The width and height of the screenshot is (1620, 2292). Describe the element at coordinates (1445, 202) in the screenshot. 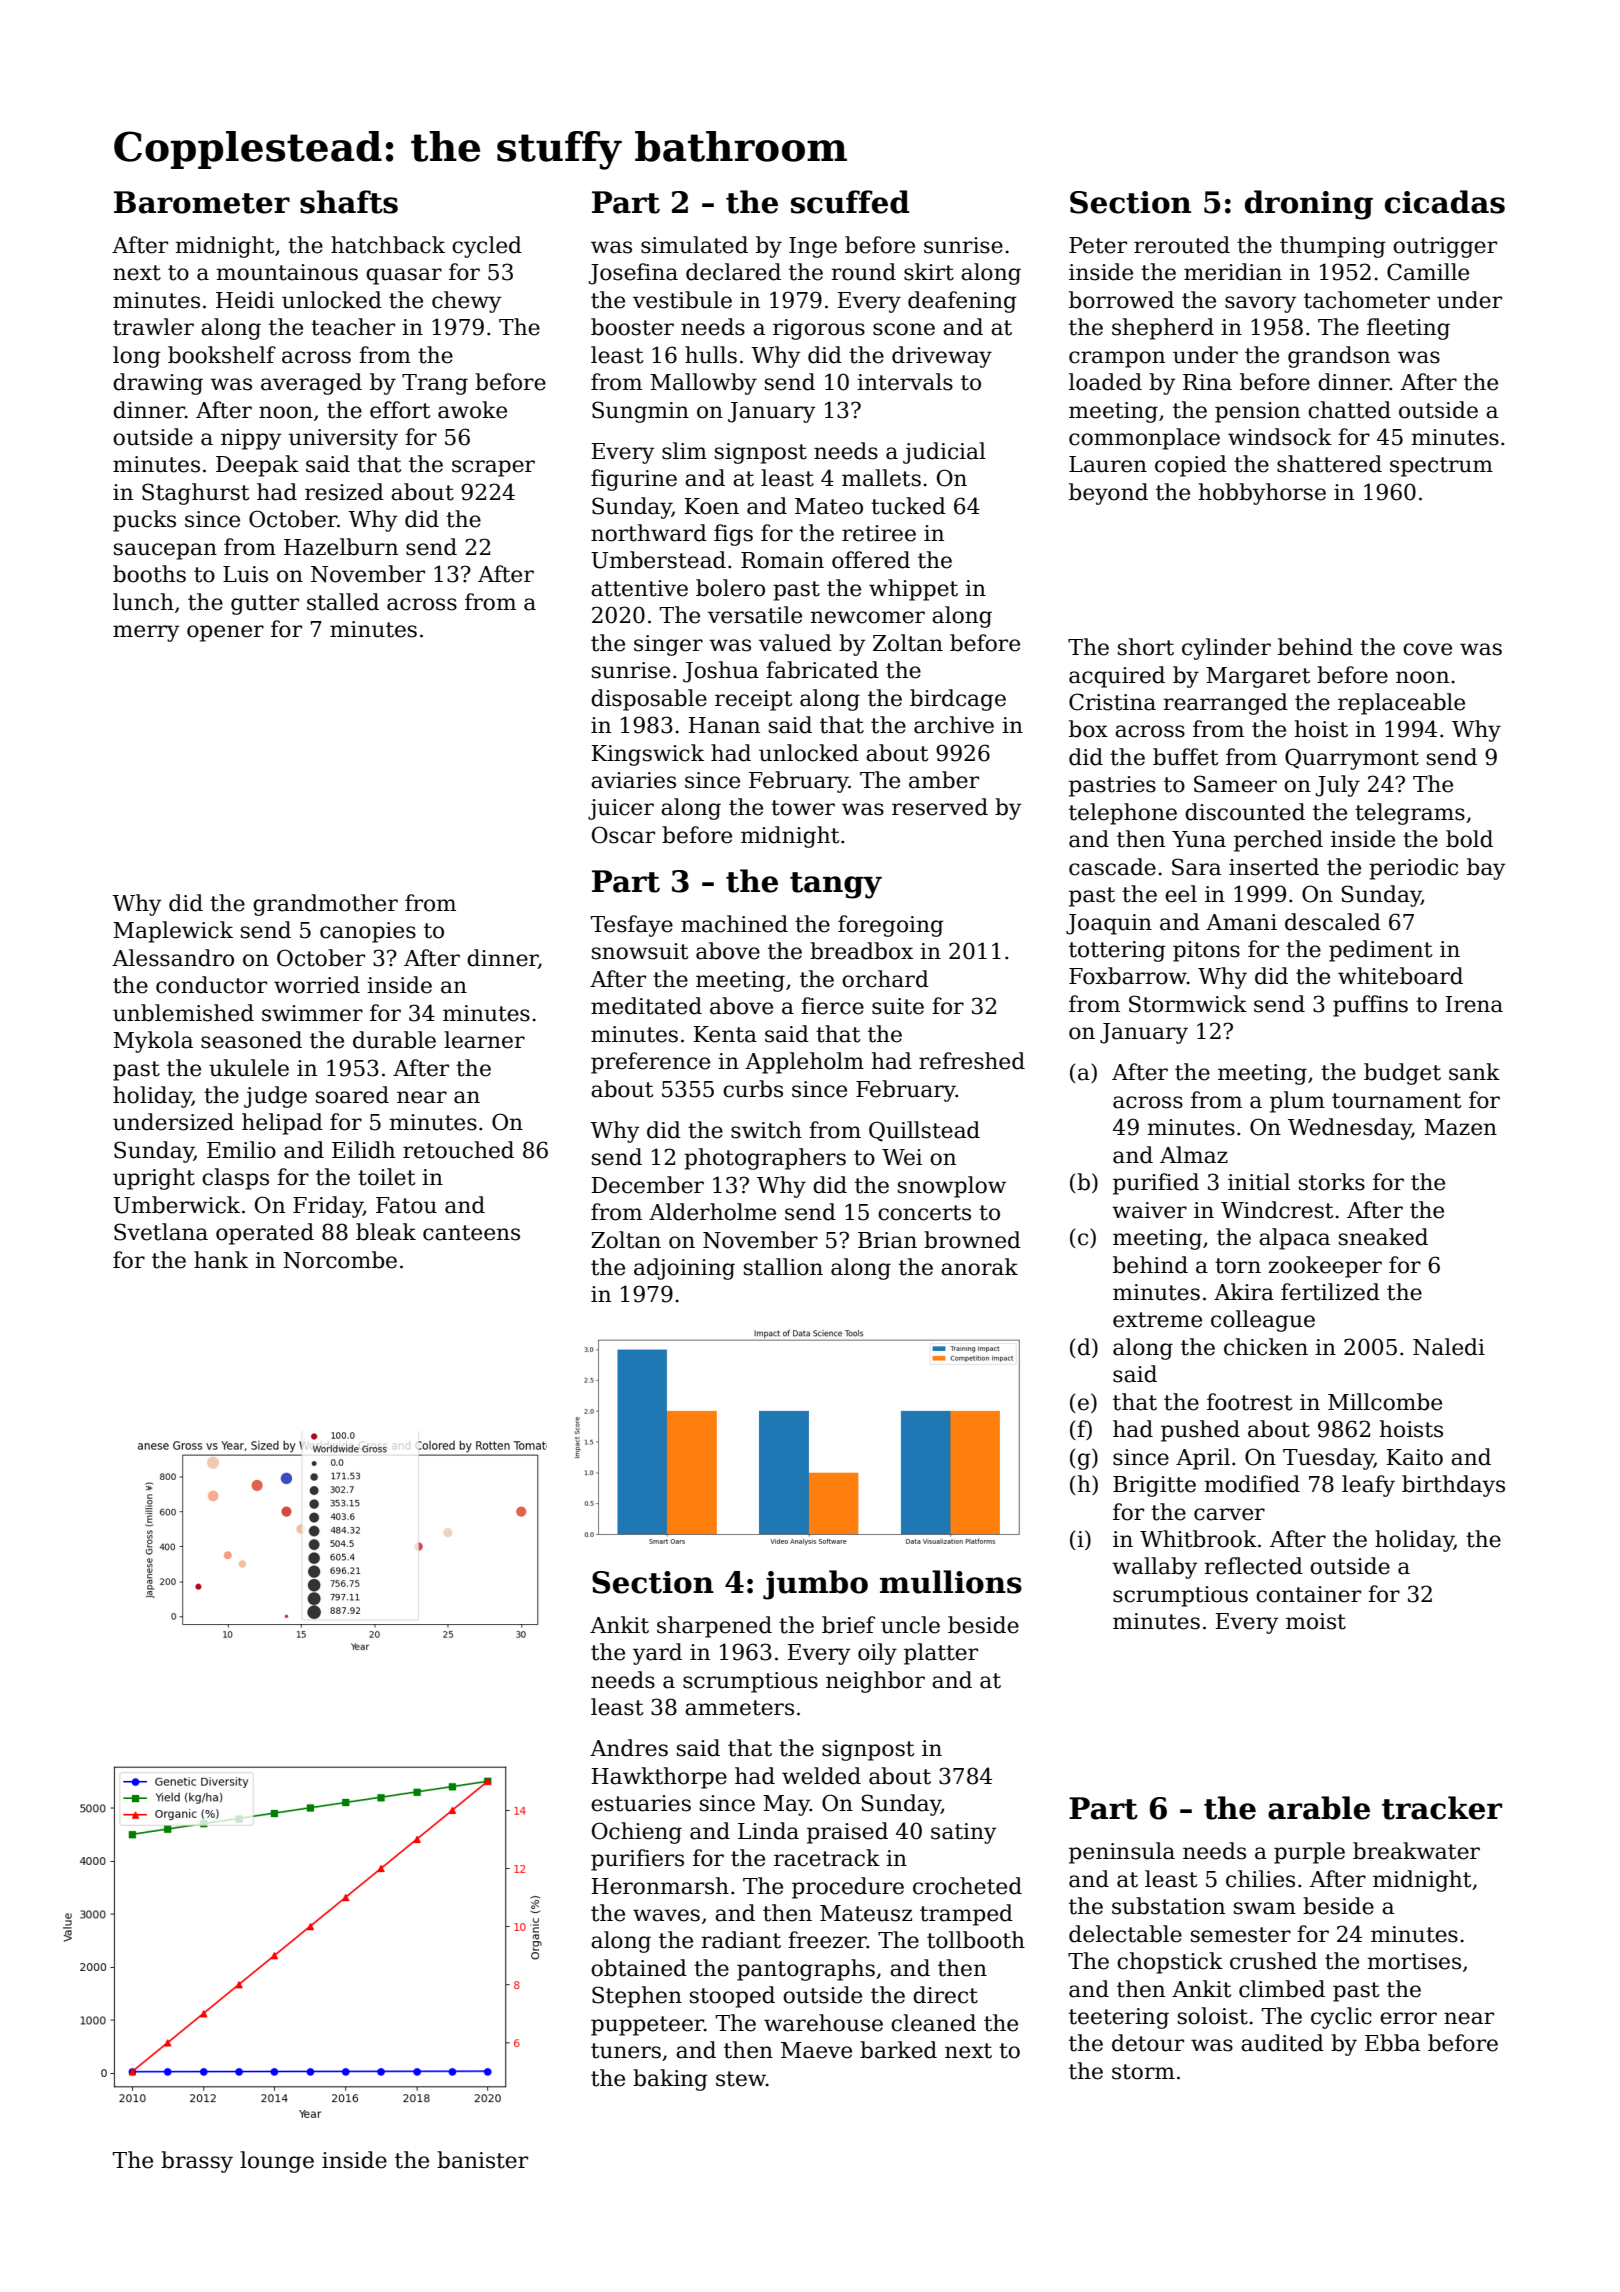

I see `cicadas` at that location.
